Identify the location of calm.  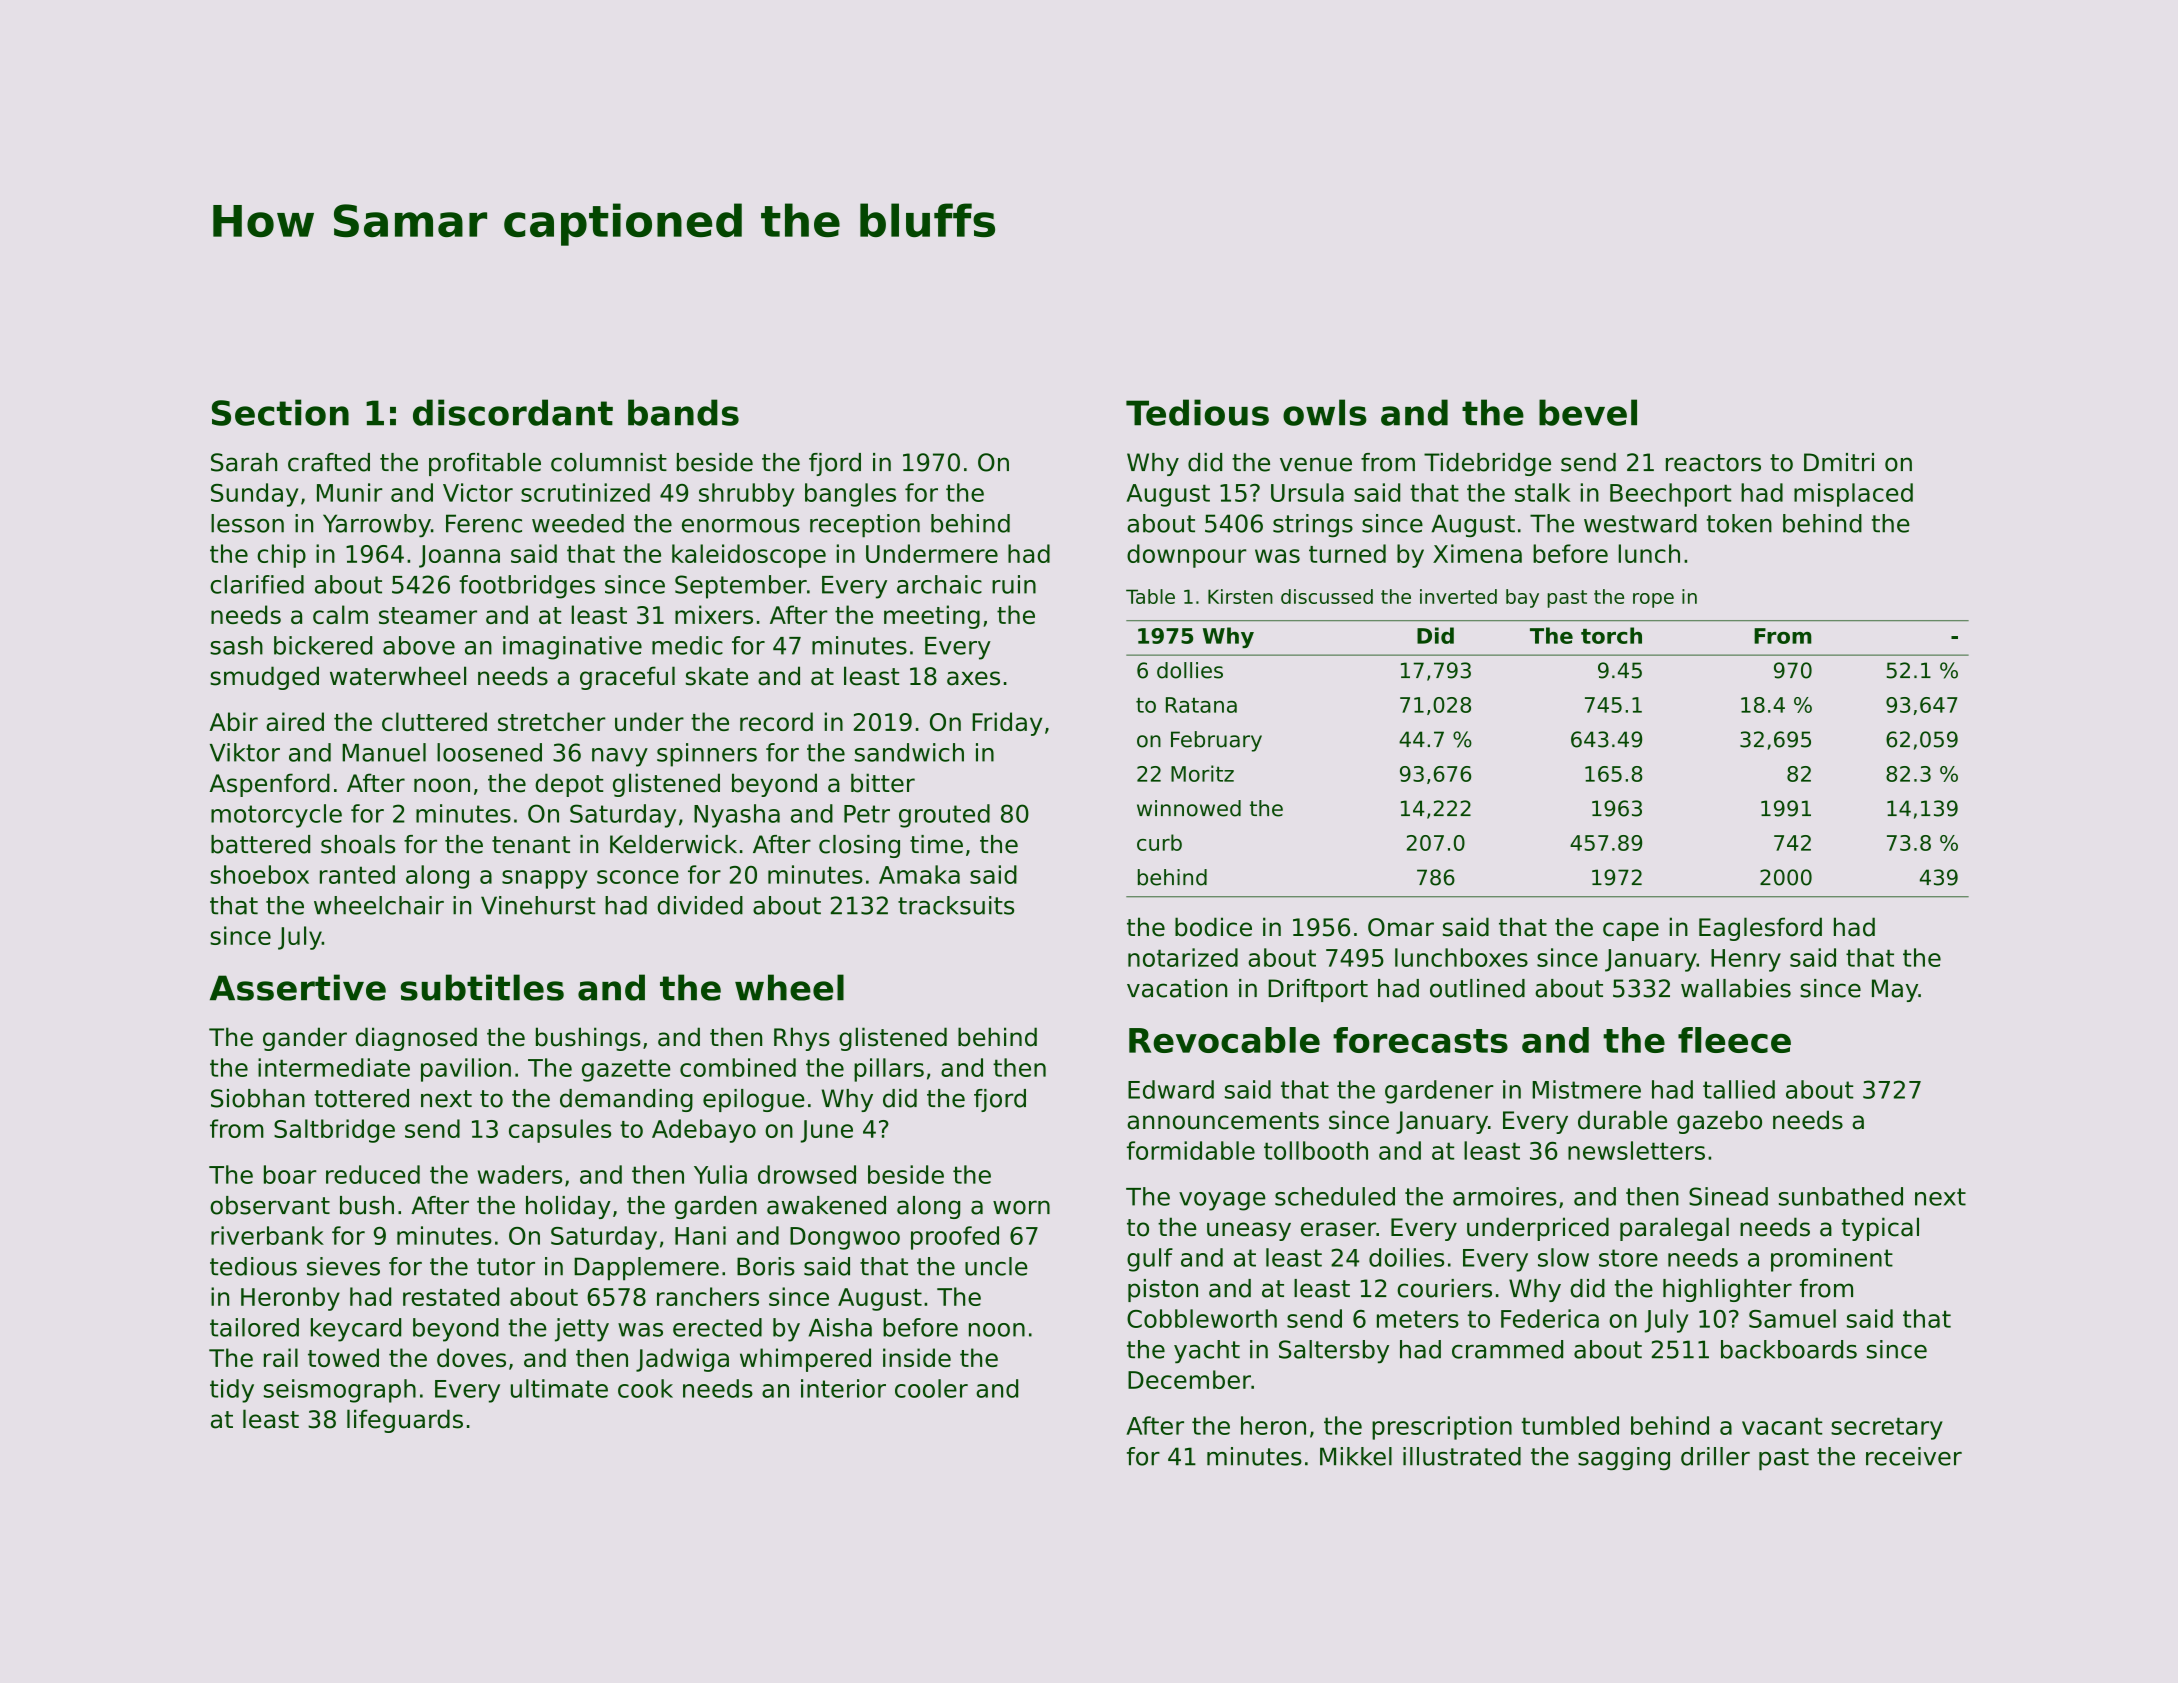
(340, 614).
